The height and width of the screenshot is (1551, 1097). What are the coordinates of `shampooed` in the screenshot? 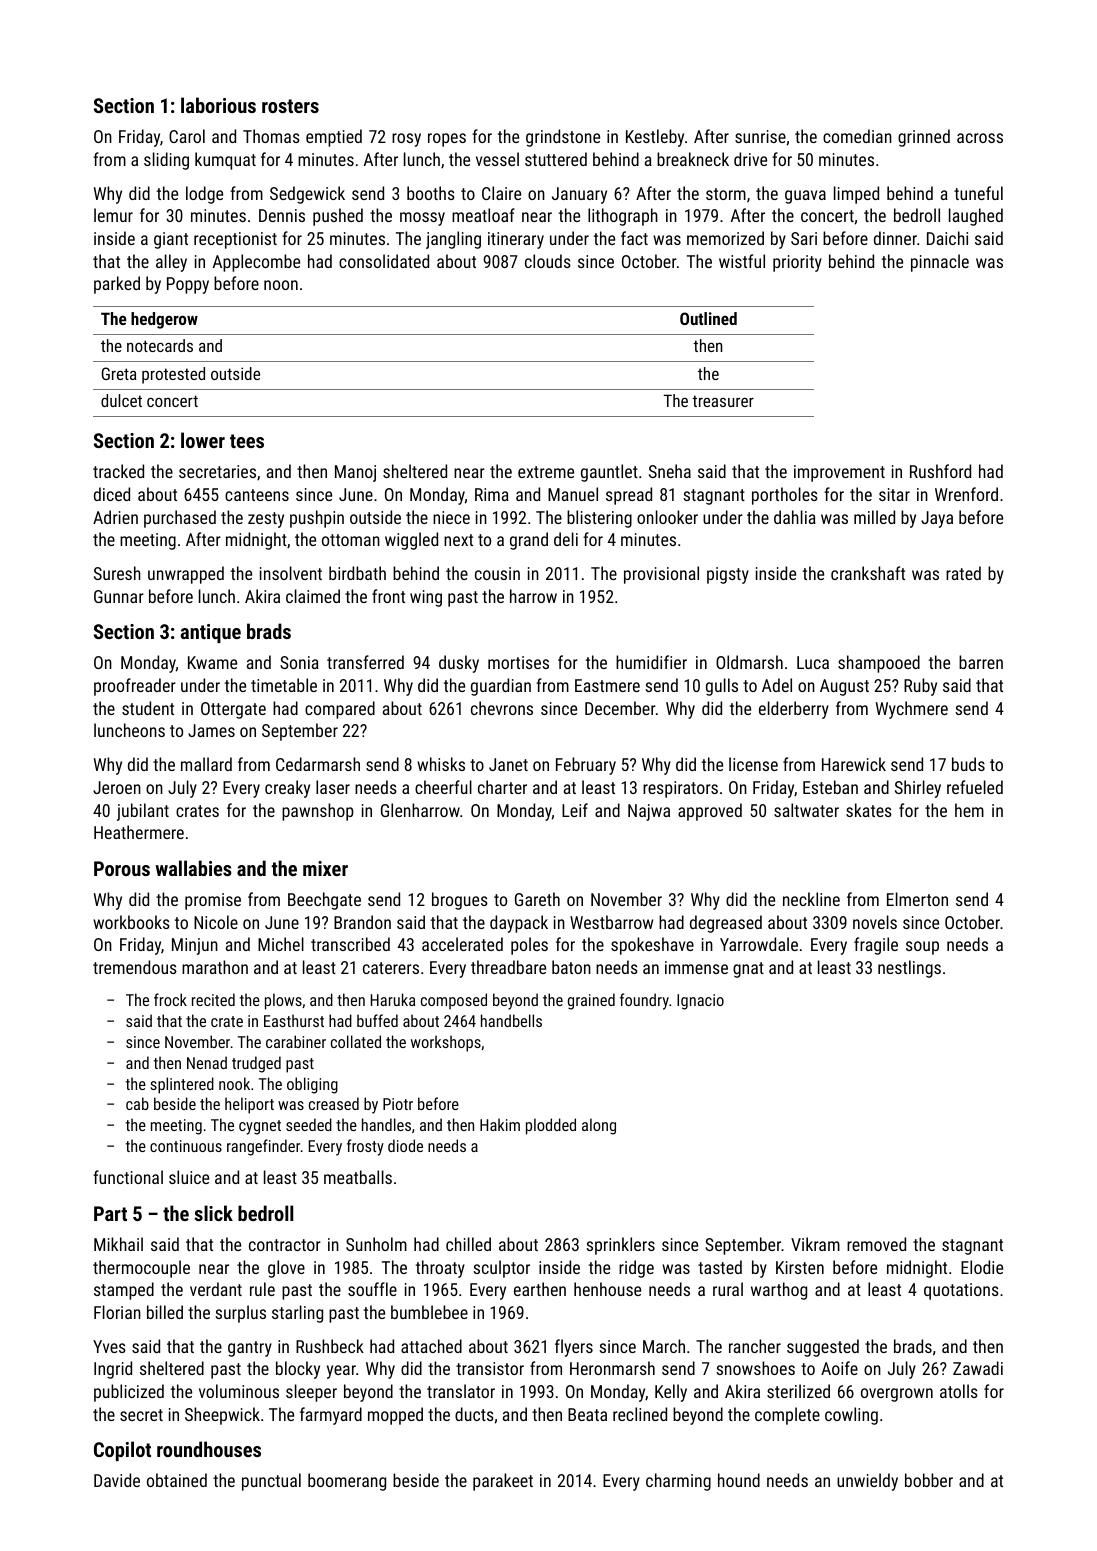 It's located at (879, 664).
